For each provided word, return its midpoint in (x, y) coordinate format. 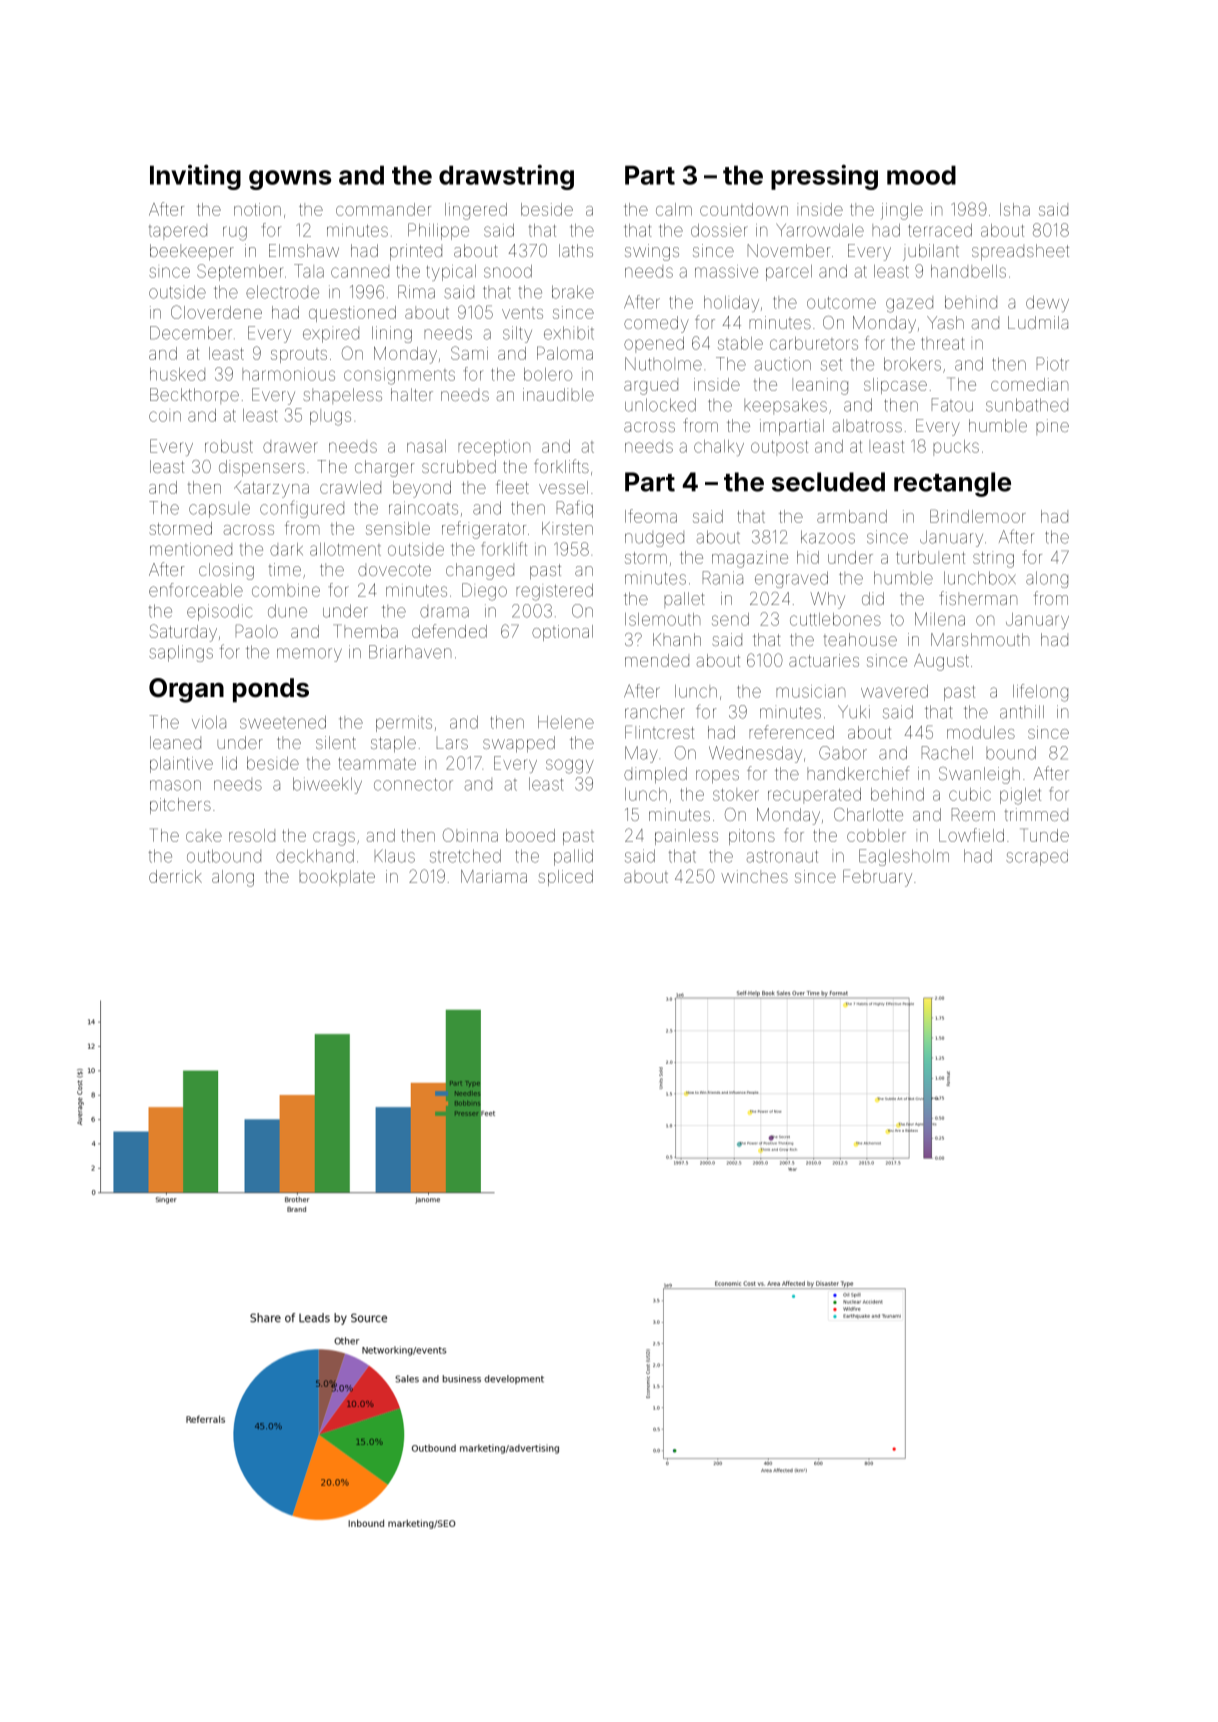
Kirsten (567, 528)
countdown (744, 209)
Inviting (195, 177)
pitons (752, 837)
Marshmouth (980, 639)
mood (921, 175)
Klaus (395, 856)
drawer (290, 447)
